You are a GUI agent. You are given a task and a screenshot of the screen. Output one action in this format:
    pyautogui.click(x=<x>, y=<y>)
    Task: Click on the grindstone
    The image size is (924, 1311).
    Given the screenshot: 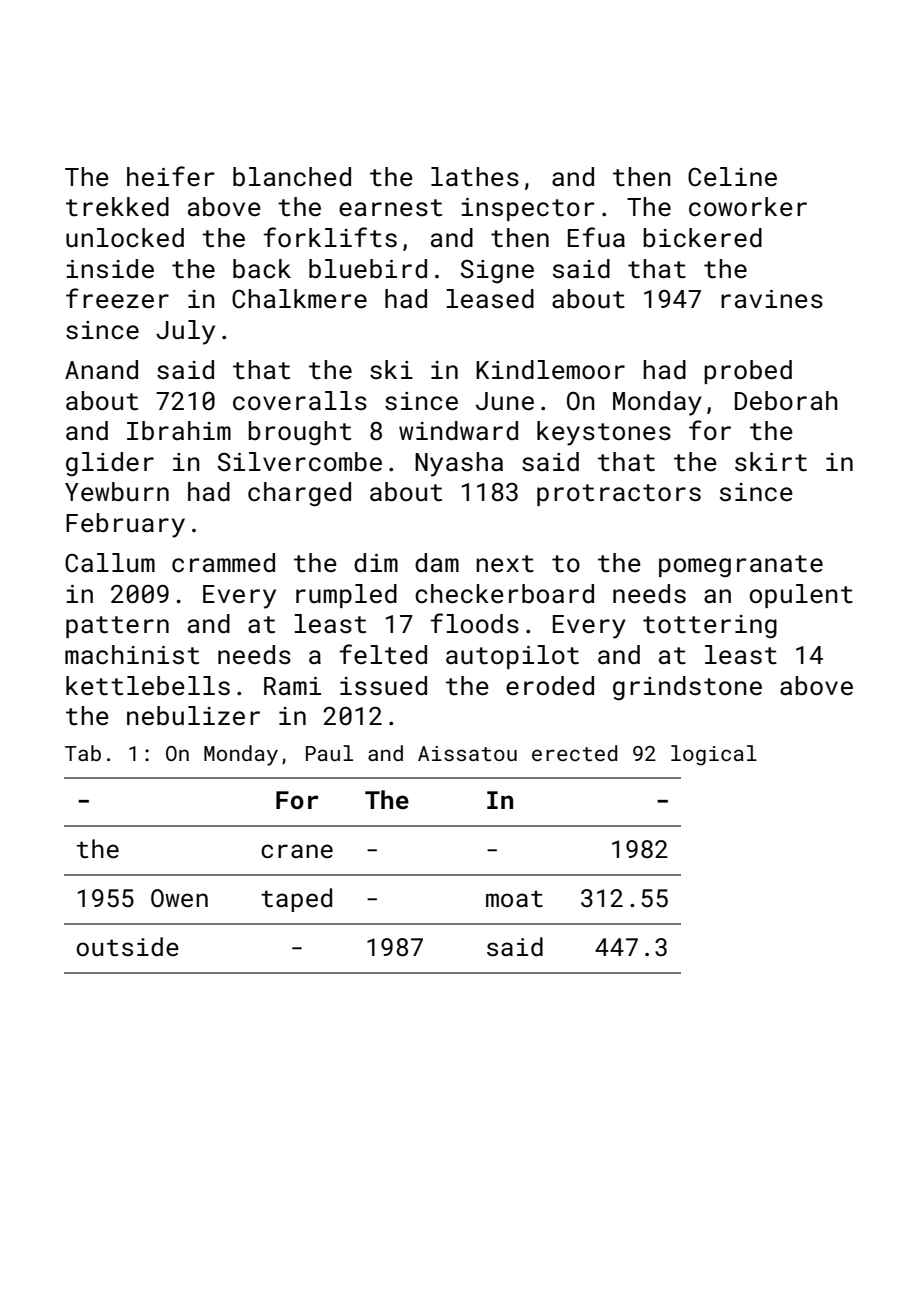 What is the action you would take?
    pyautogui.click(x=687, y=688)
